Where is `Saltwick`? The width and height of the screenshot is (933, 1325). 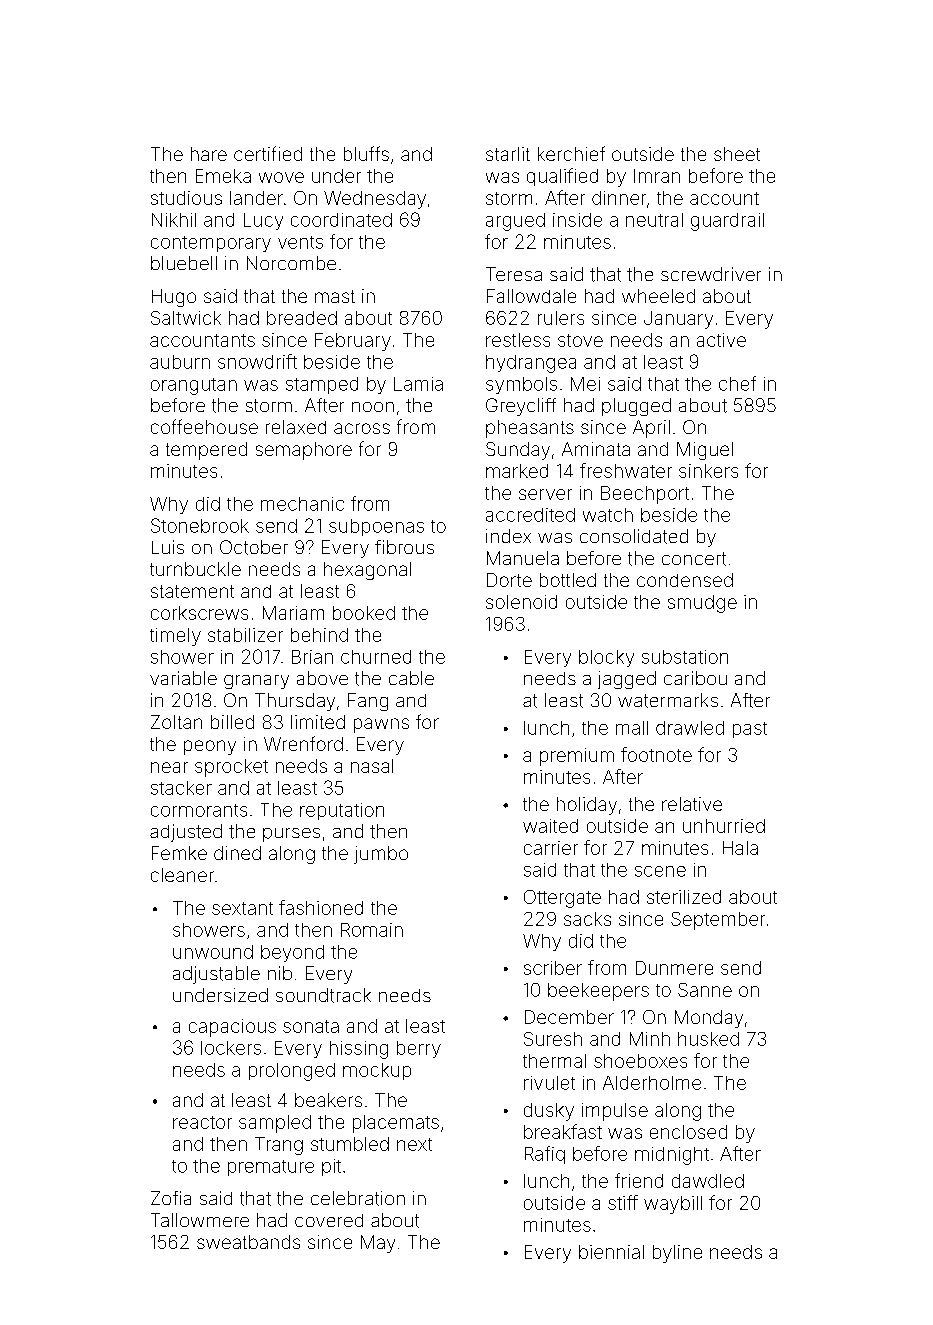
Saltwick is located at coordinates (186, 318).
